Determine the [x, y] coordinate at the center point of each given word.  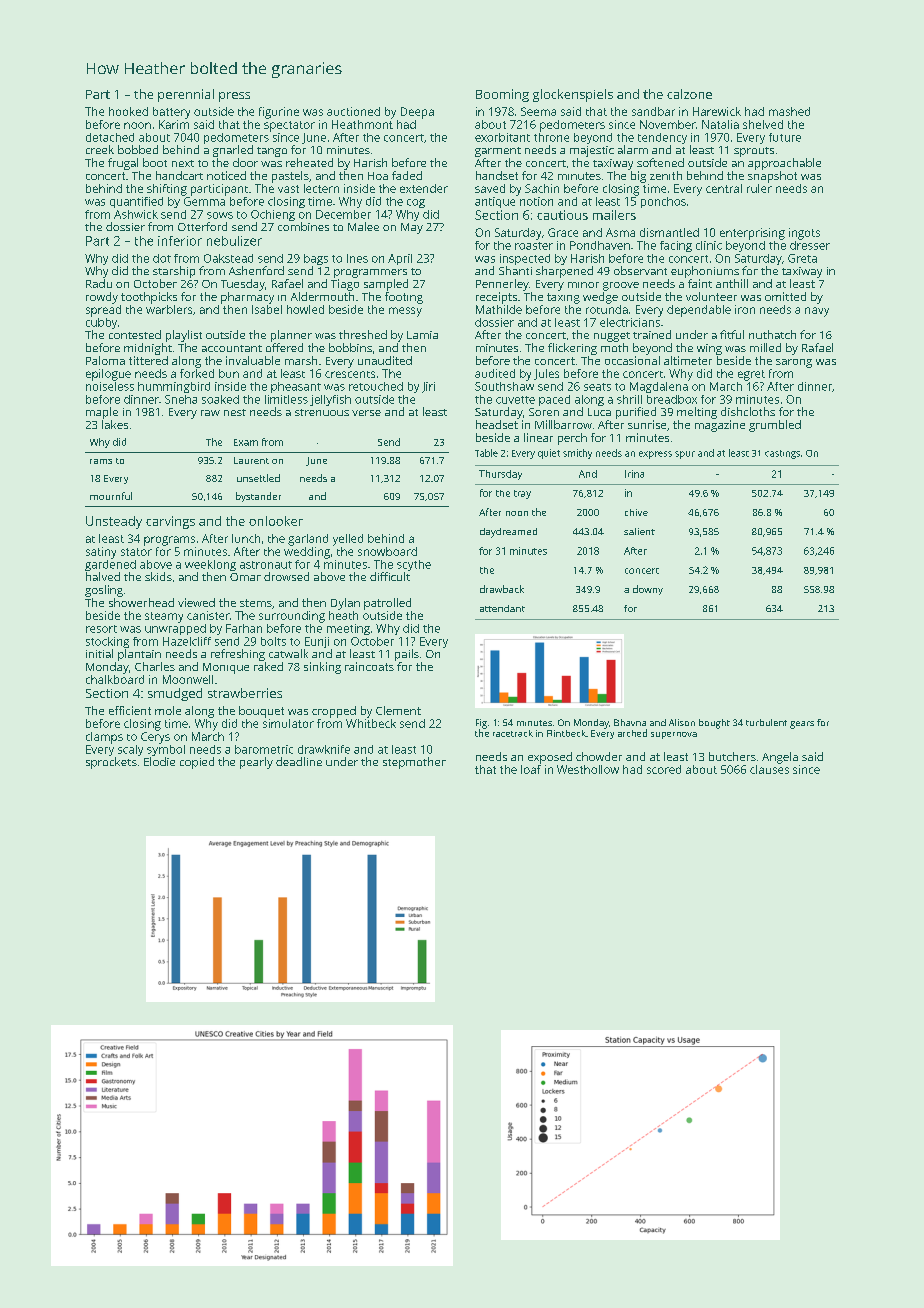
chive [636, 512]
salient [639, 531]
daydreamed [508, 533]
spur [685, 455]
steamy [164, 617]
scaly [130, 750]
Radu [99, 283]
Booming [502, 95]
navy [817, 312]
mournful [111, 496]
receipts [496, 298]
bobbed [138, 149]
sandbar [653, 111]
